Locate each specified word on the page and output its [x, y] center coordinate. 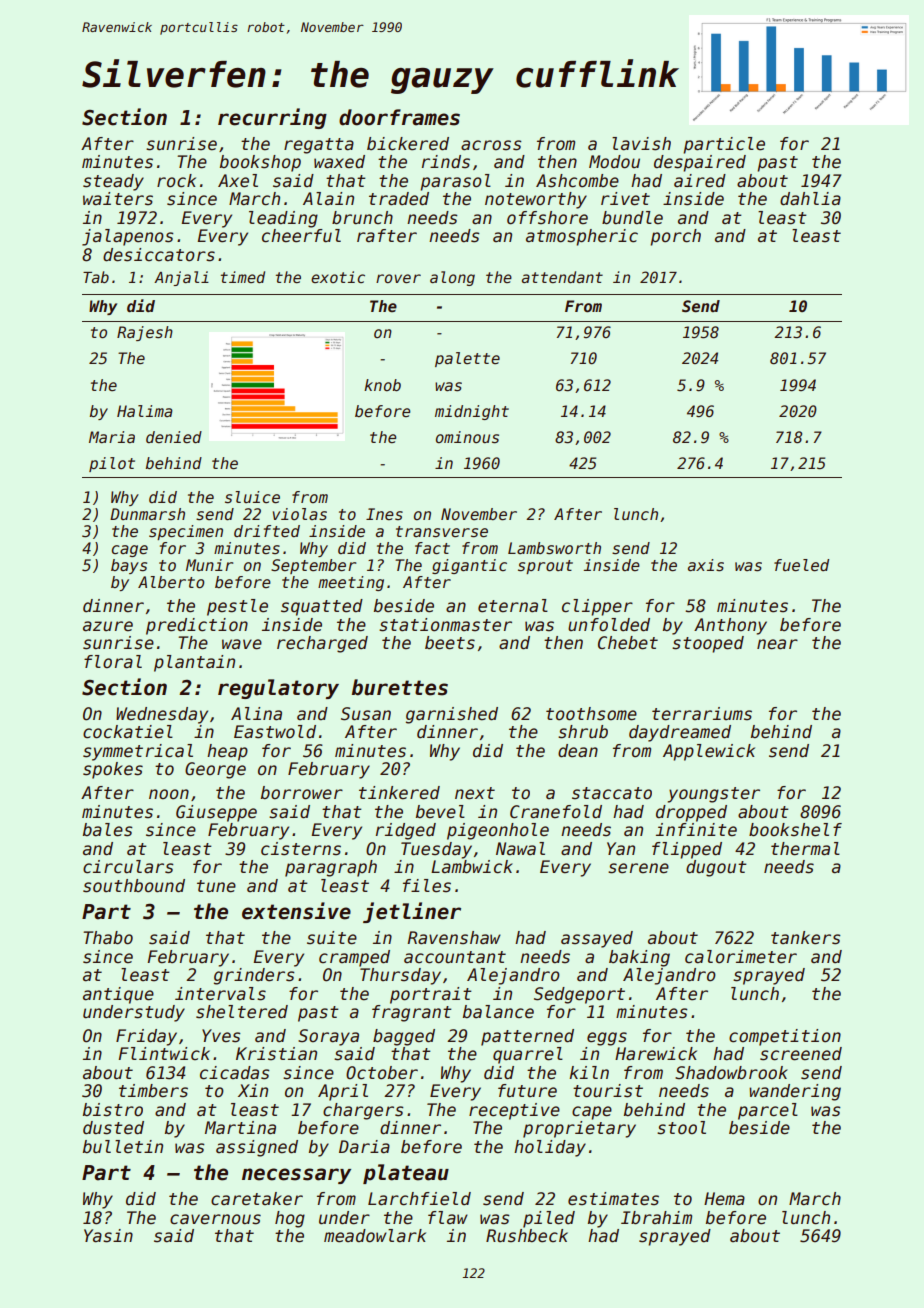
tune [216, 886]
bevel [440, 812]
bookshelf [795, 830]
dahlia [810, 199]
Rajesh [145, 333]
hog [290, 1219]
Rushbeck [527, 1236]
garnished [452, 715]
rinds [446, 162]
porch [675, 237]
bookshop [260, 163]
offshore [547, 218]
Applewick [709, 752]
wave [242, 644]
